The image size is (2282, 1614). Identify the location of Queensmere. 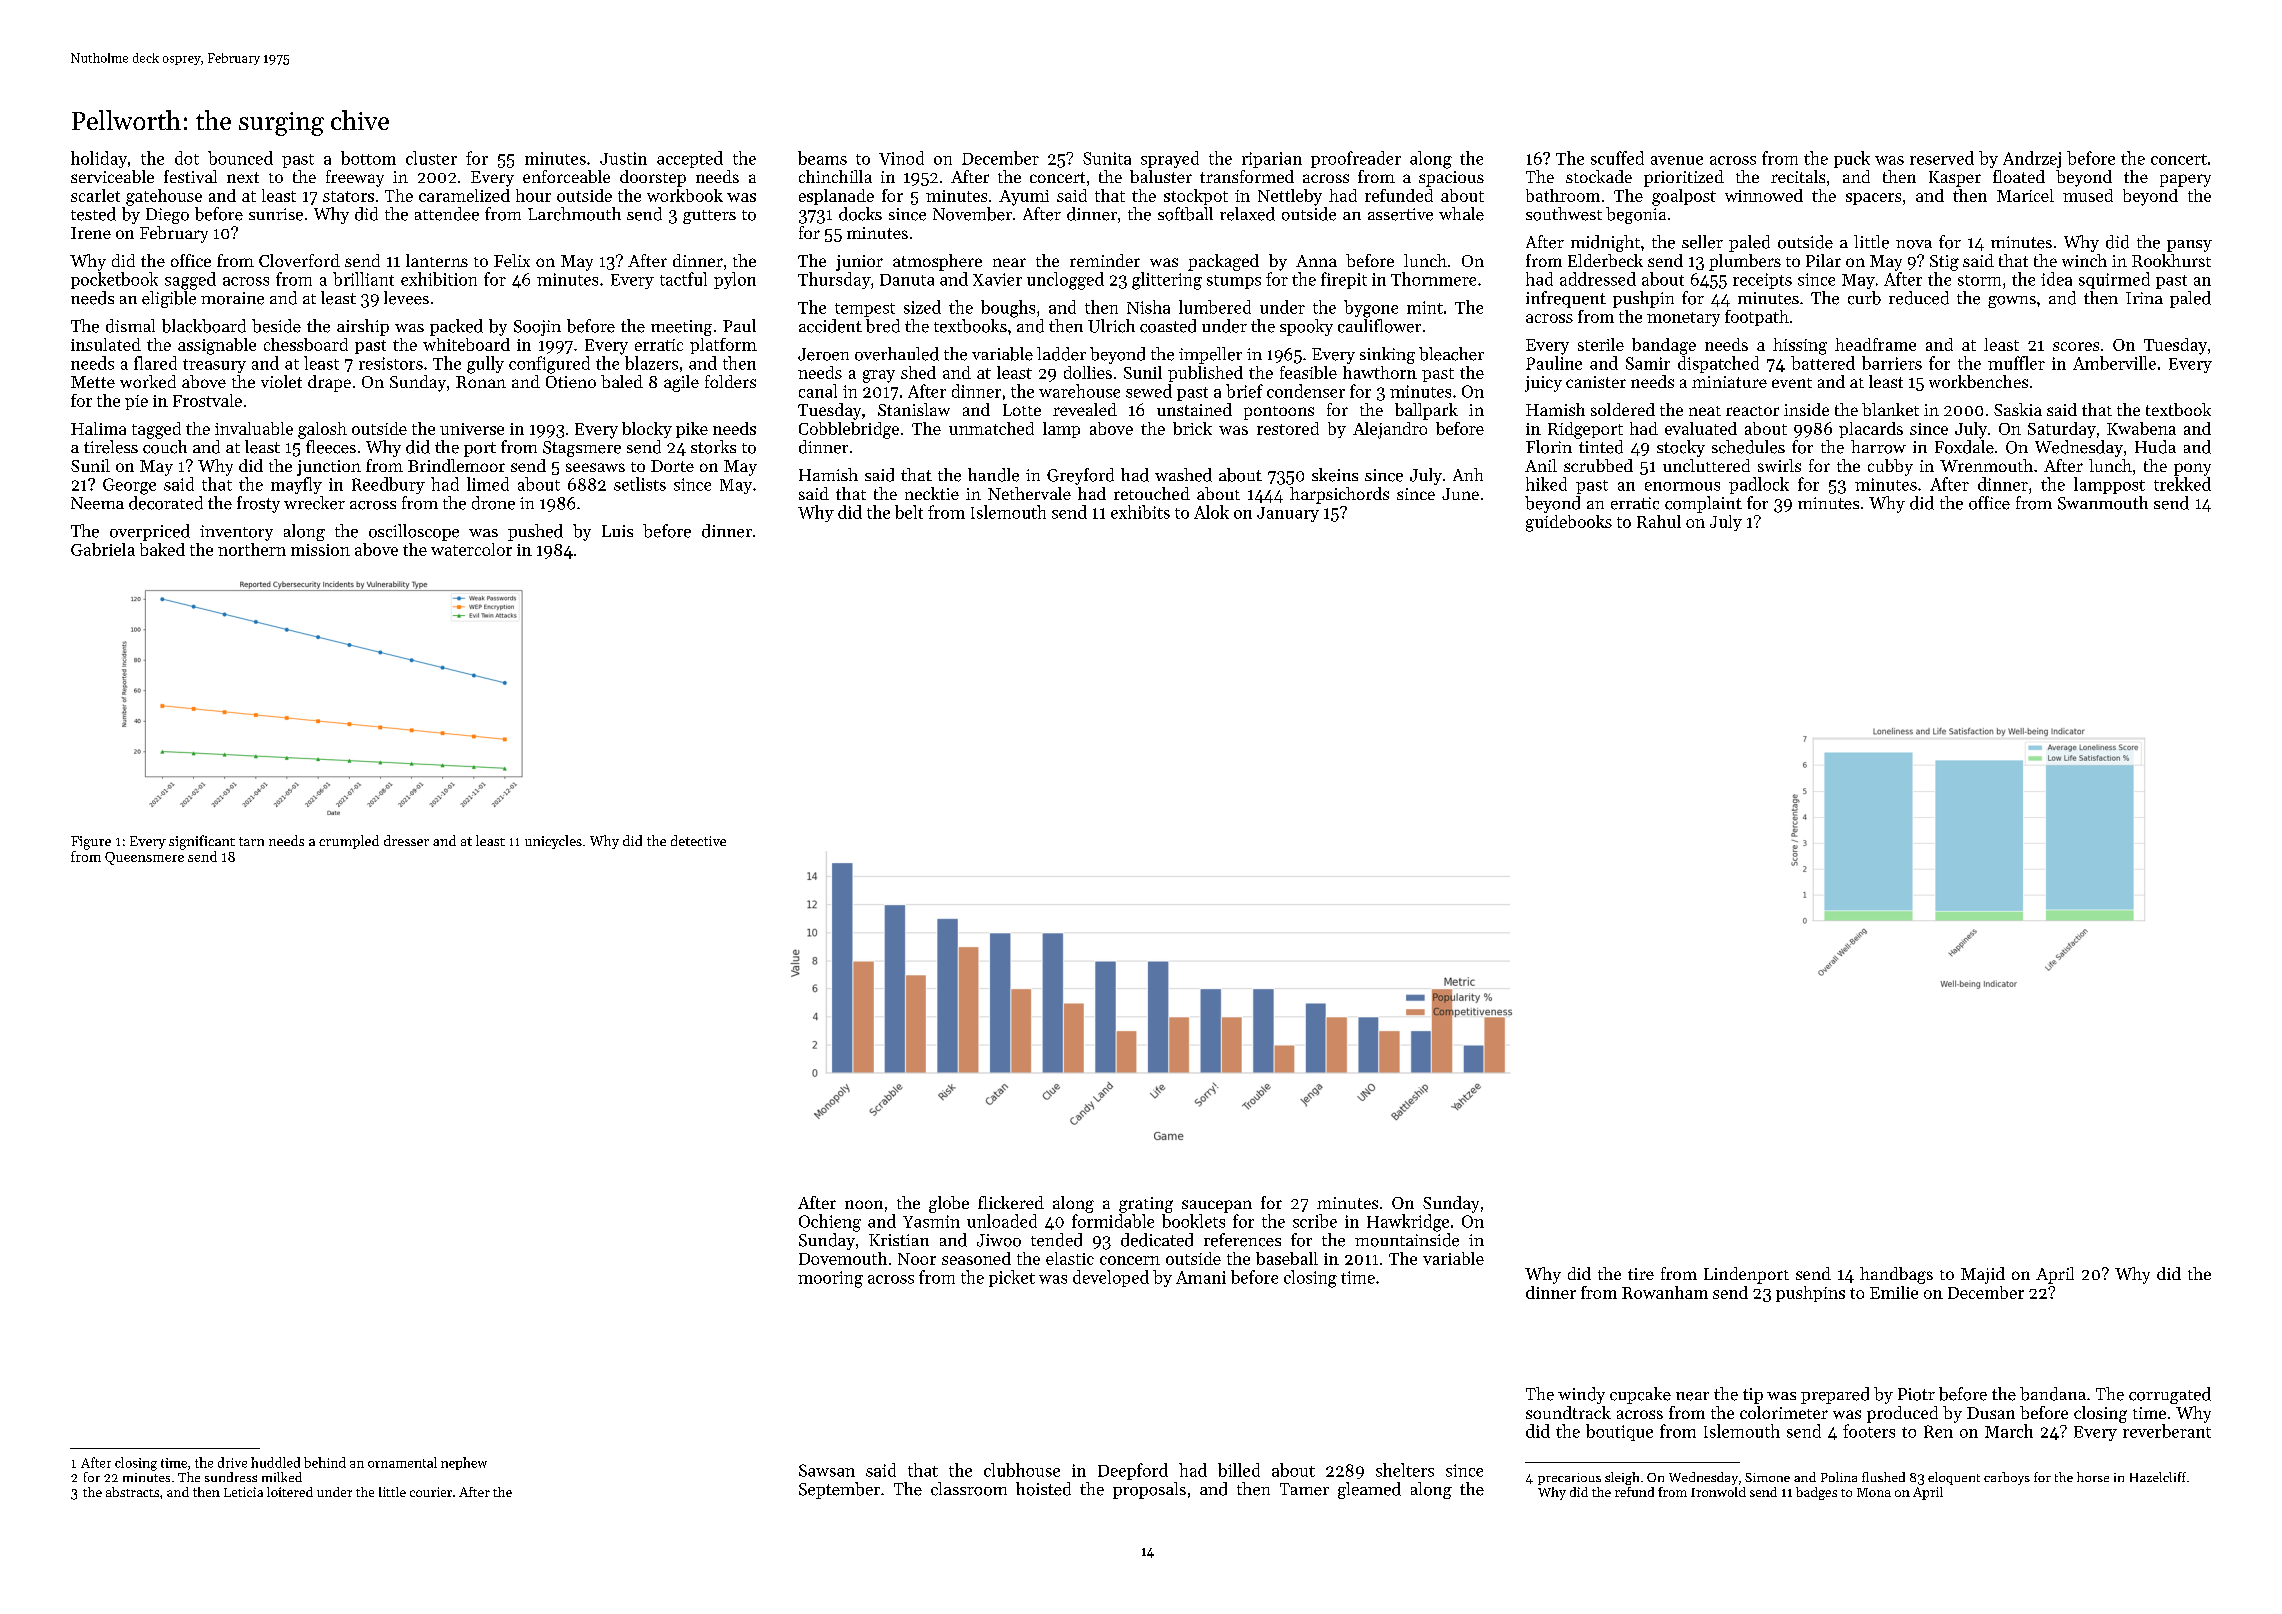
(144, 858).
